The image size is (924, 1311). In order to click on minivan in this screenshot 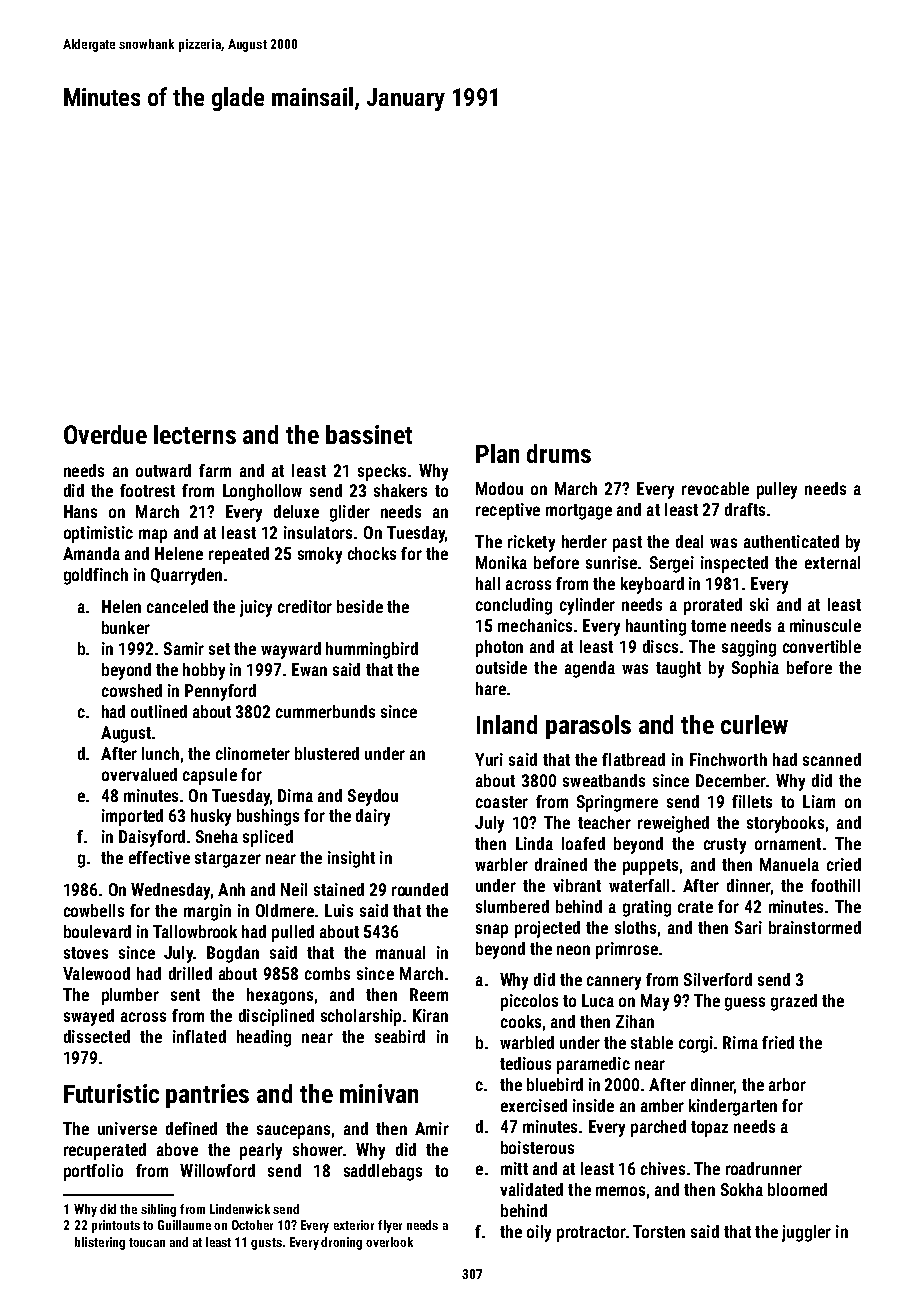, I will do `click(379, 1093)`.
